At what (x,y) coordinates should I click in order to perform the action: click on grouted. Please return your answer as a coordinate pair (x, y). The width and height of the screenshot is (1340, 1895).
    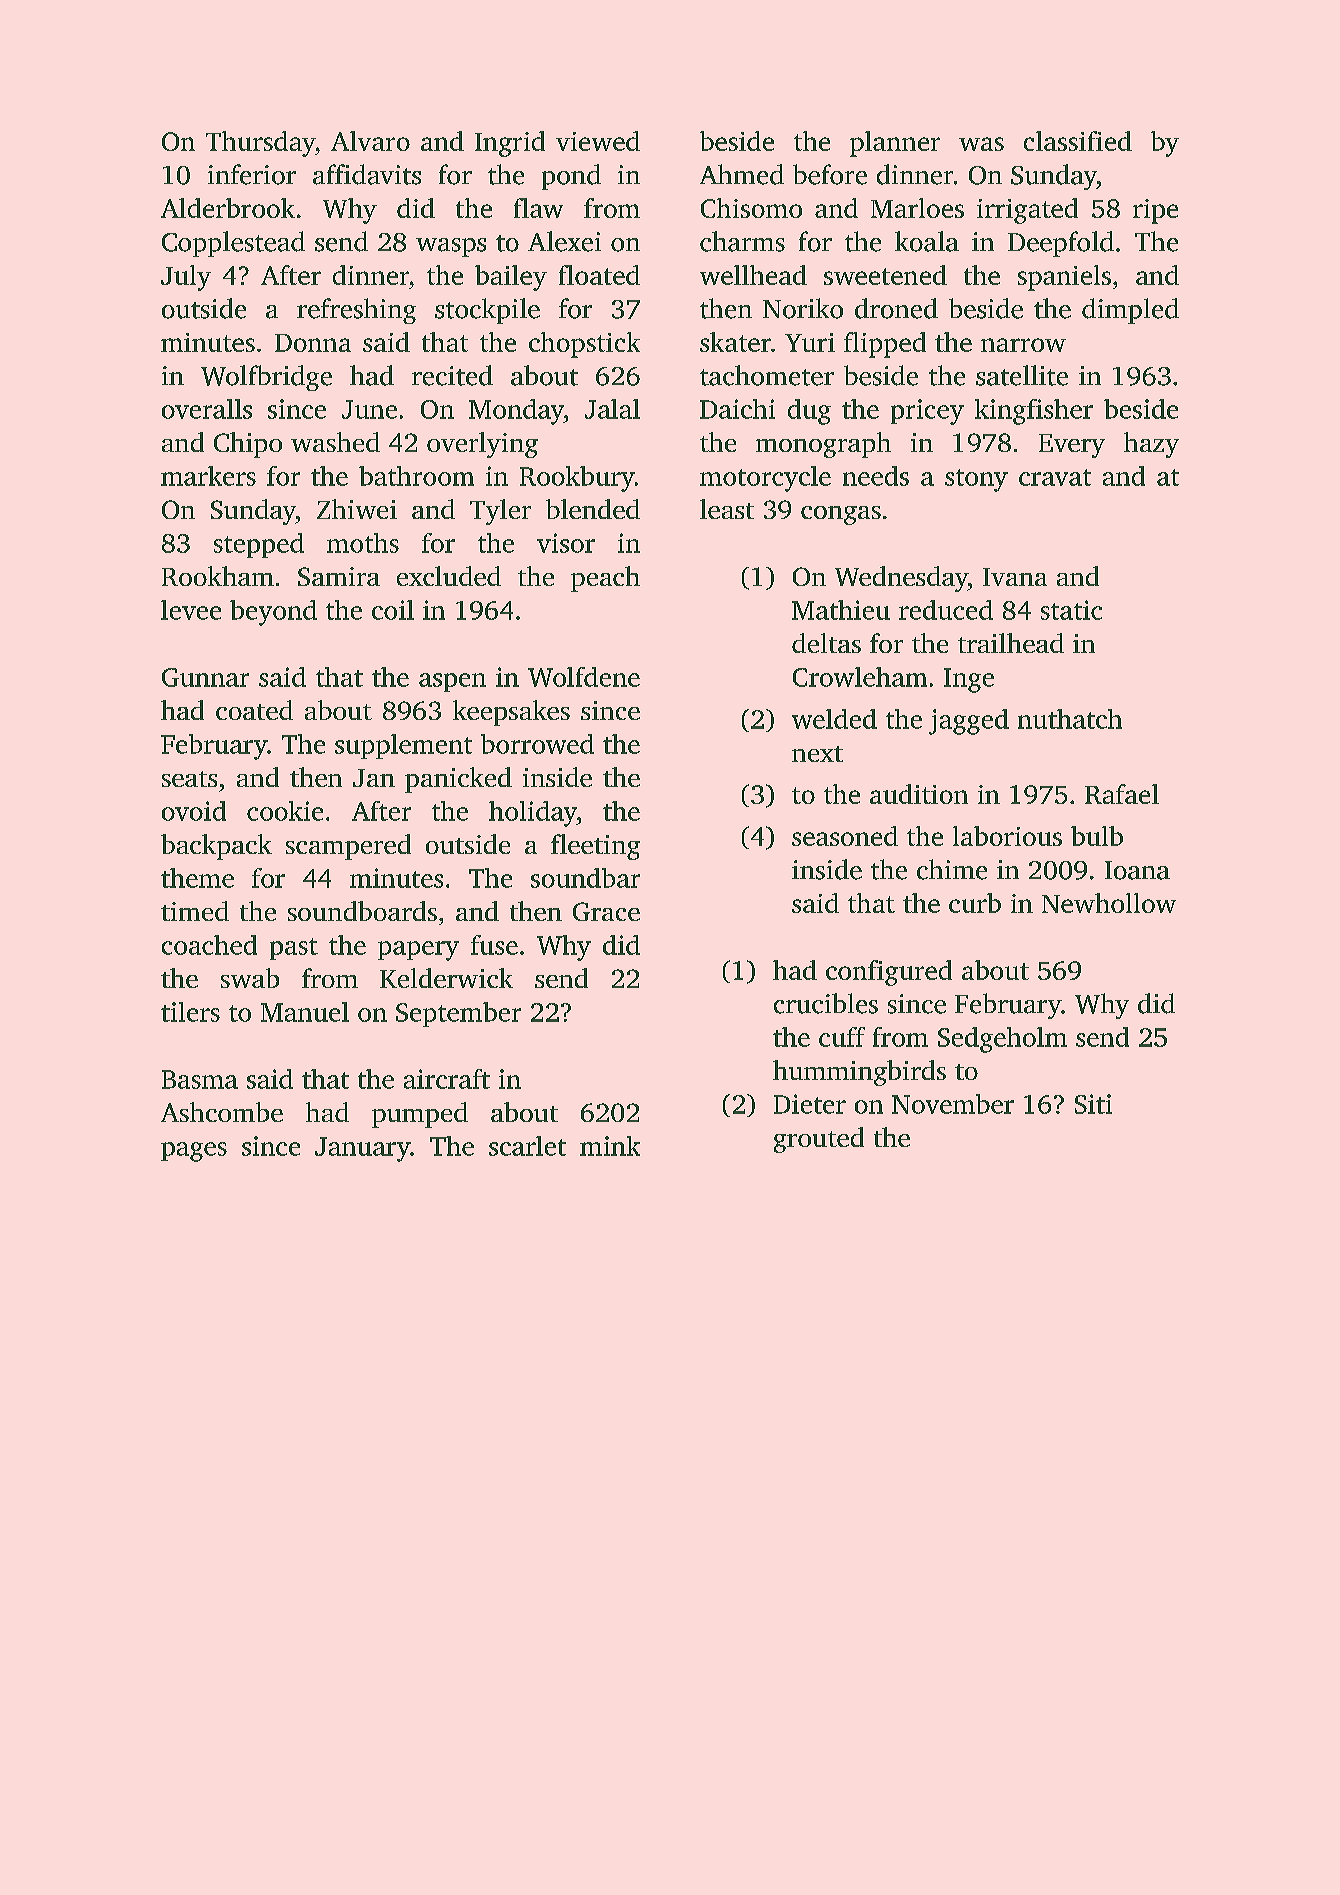
    Looking at the image, I should click on (819, 1140).
